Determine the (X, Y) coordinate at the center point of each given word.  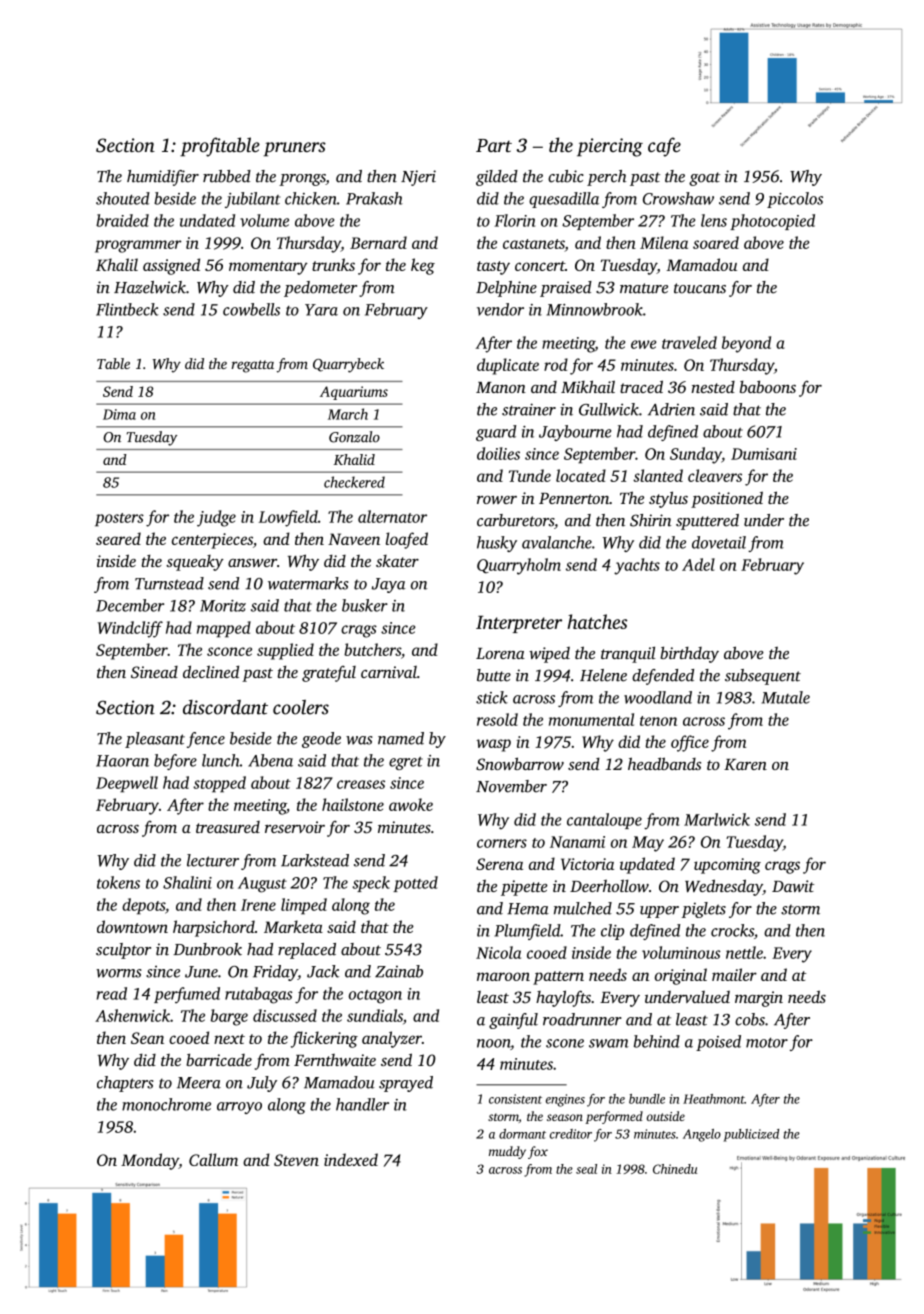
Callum (213, 1159)
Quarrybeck (348, 365)
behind (657, 1041)
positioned (727, 499)
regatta (253, 366)
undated (207, 220)
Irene (258, 905)
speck (371, 884)
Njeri (418, 178)
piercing (610, 147)
